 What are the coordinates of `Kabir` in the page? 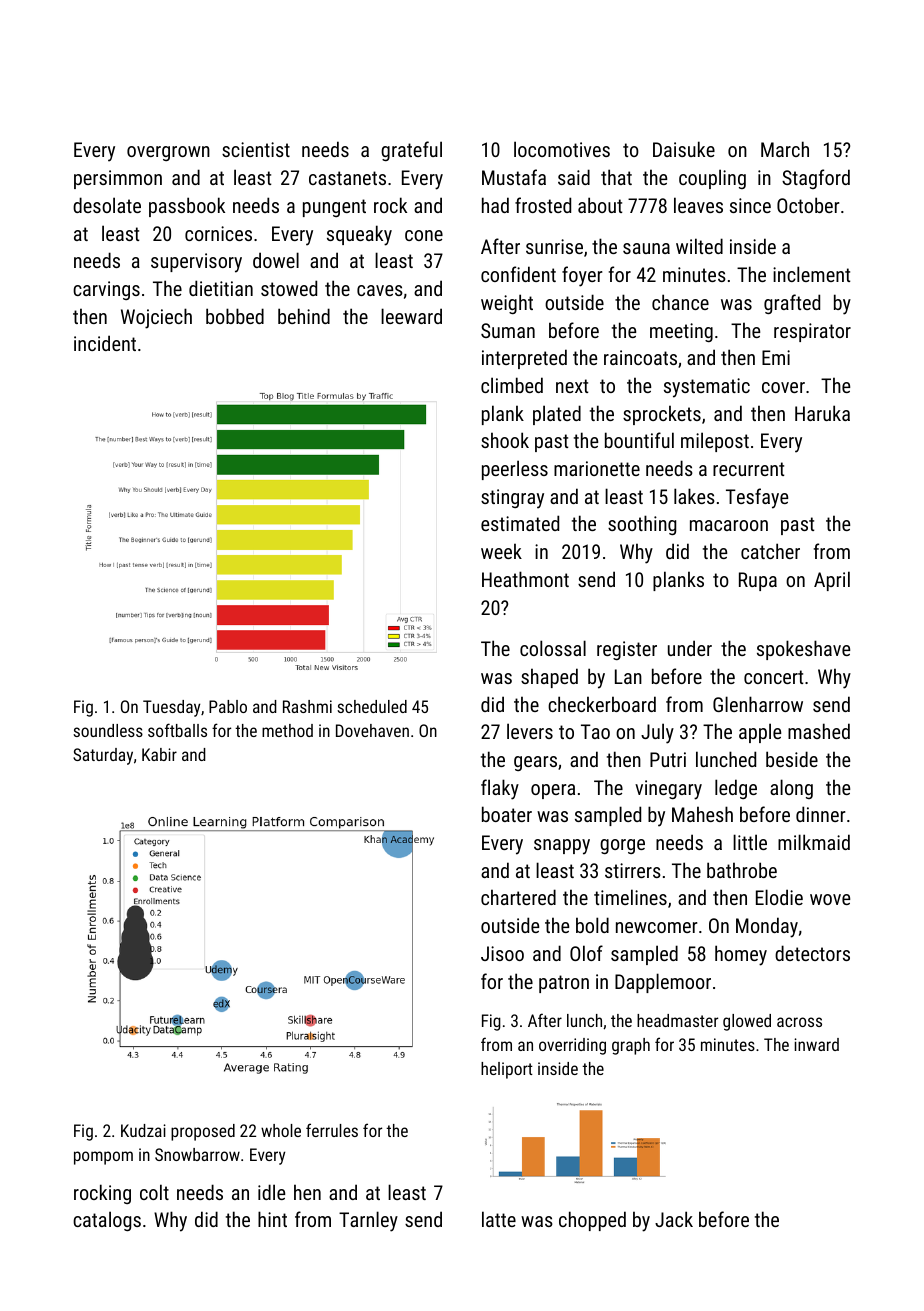 It's located at (159, 754).
